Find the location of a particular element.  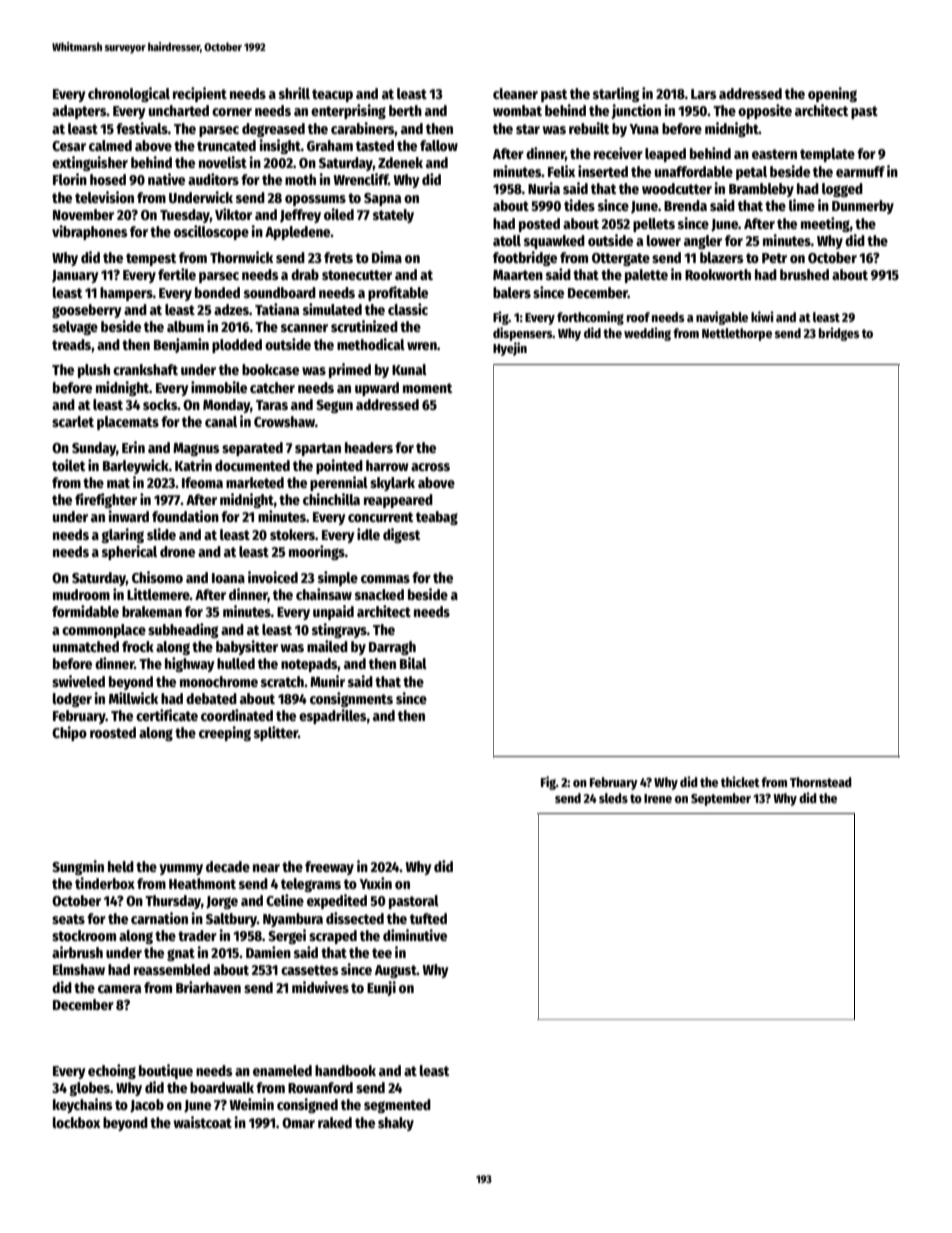

waistcoat is located at coordinates (203, 1122).
